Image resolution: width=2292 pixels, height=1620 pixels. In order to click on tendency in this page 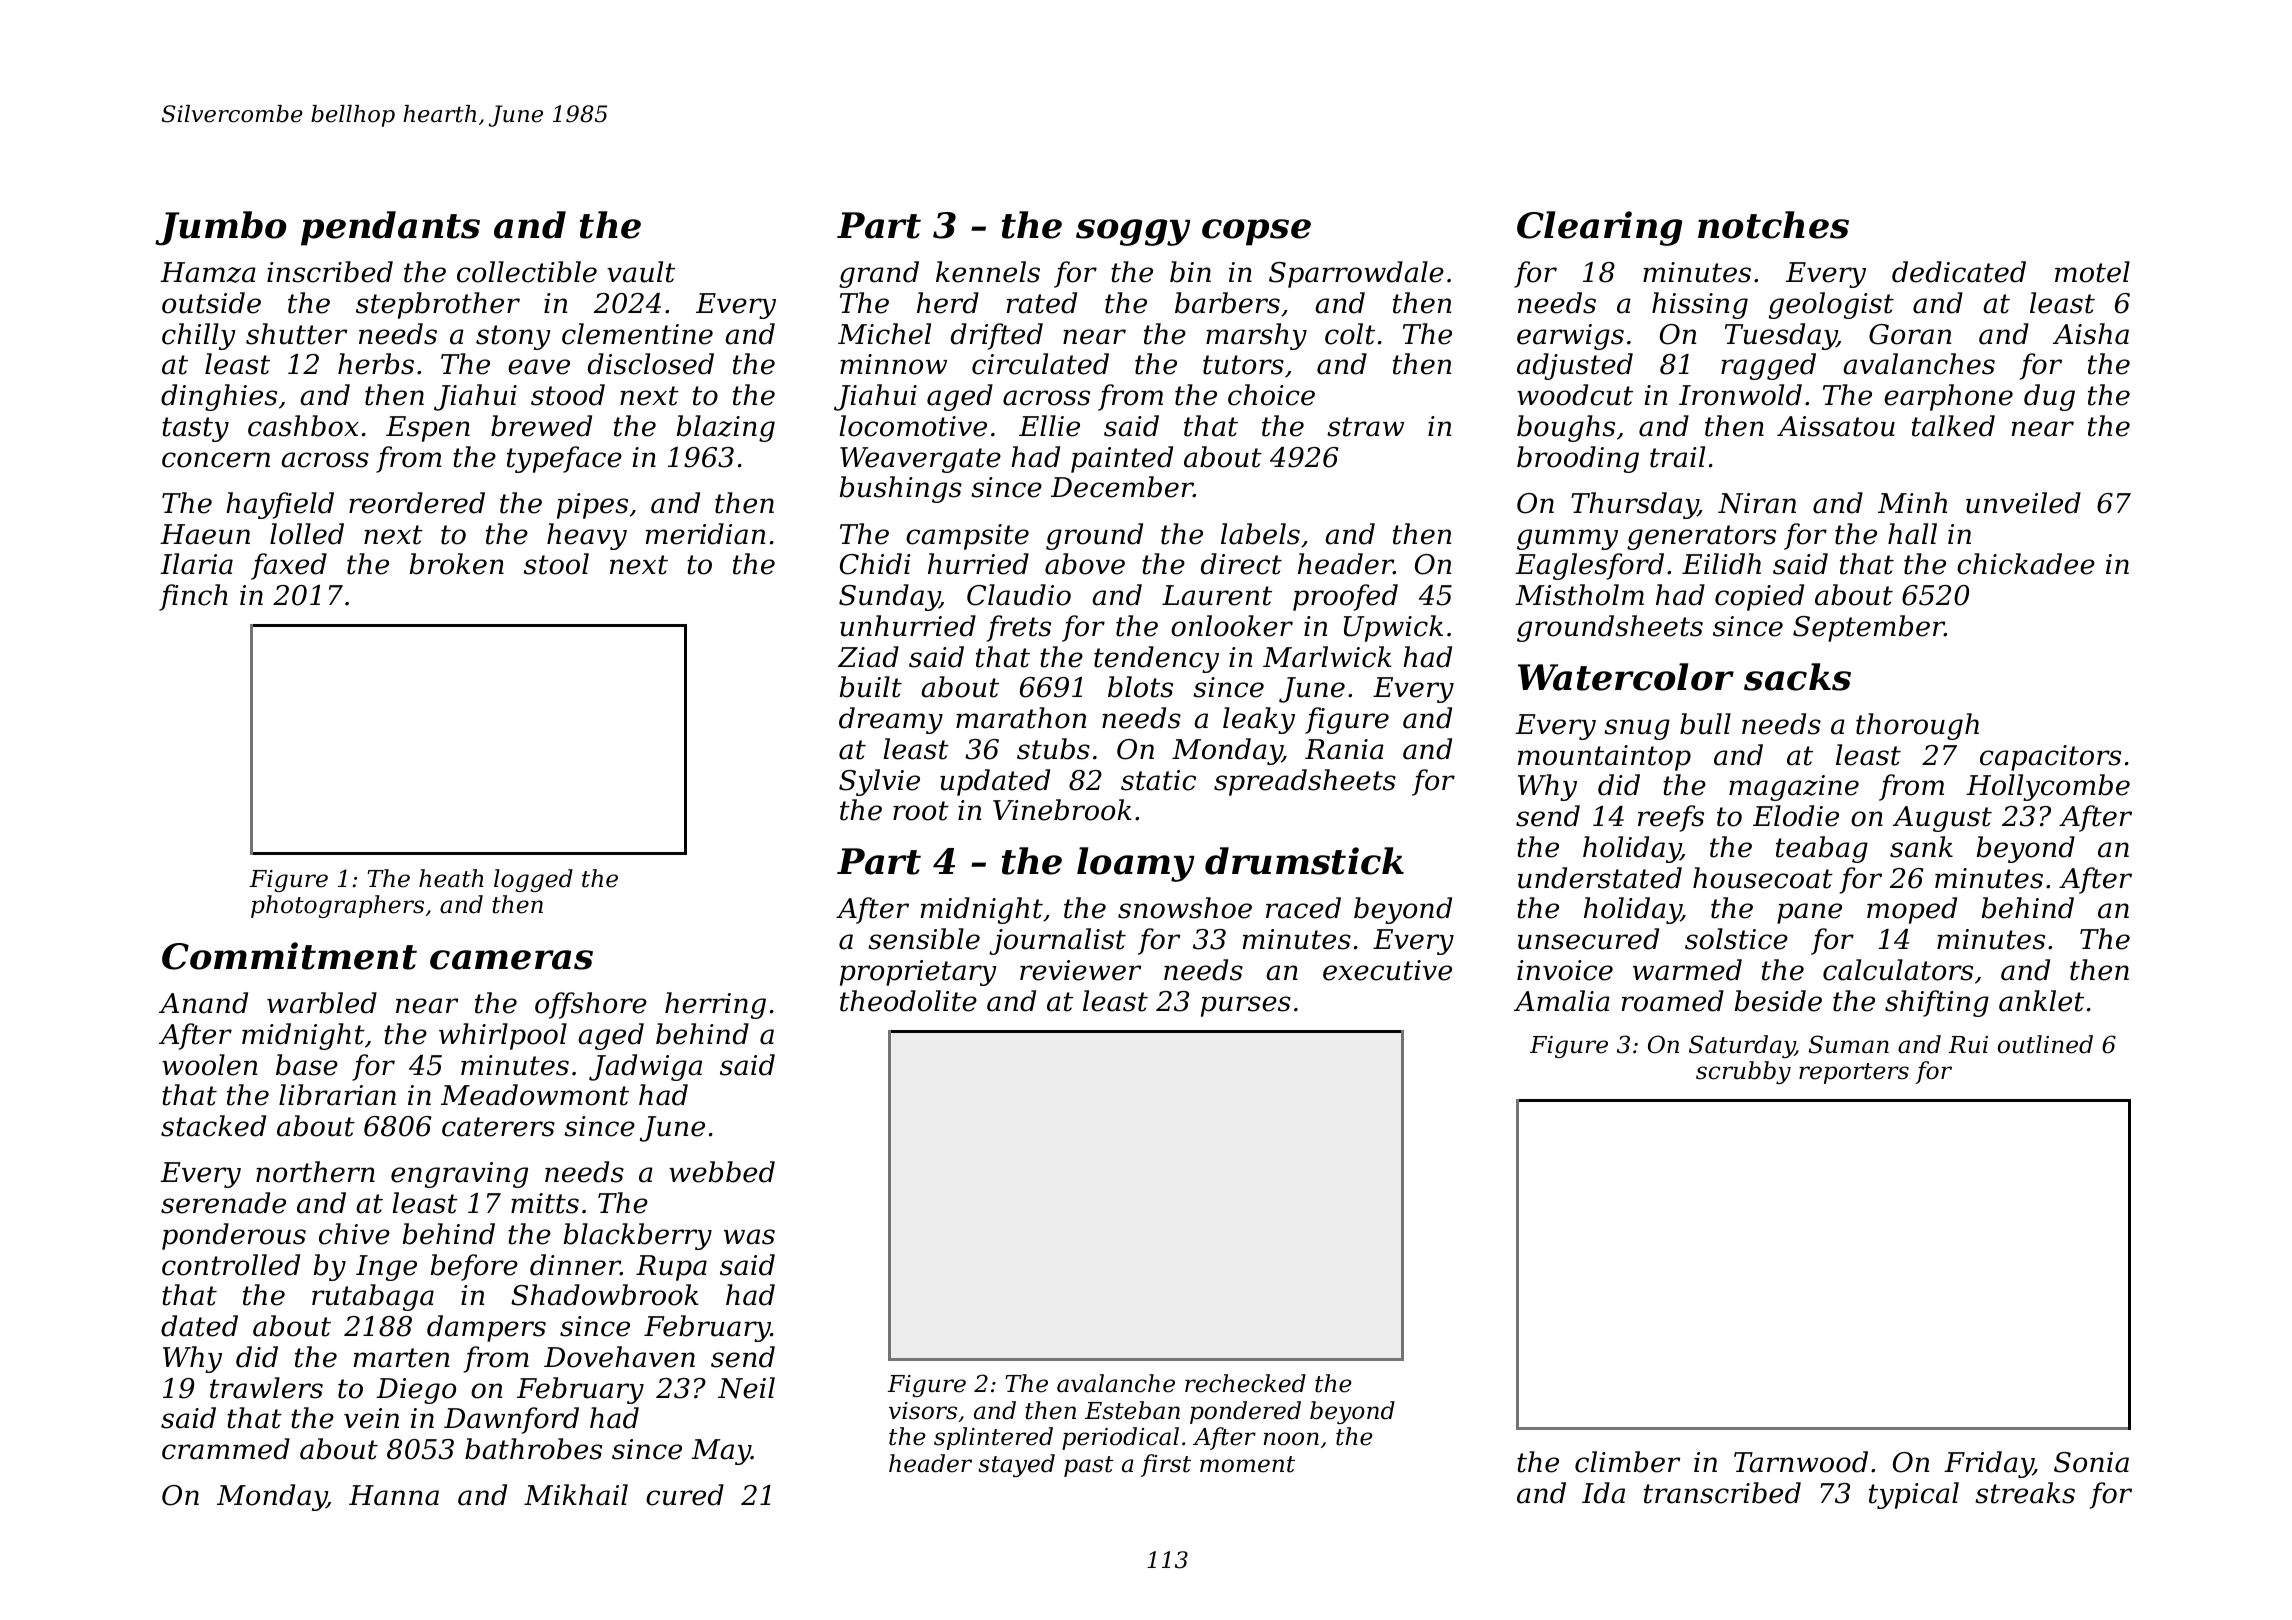, I will do `click(1156, 659)`.
